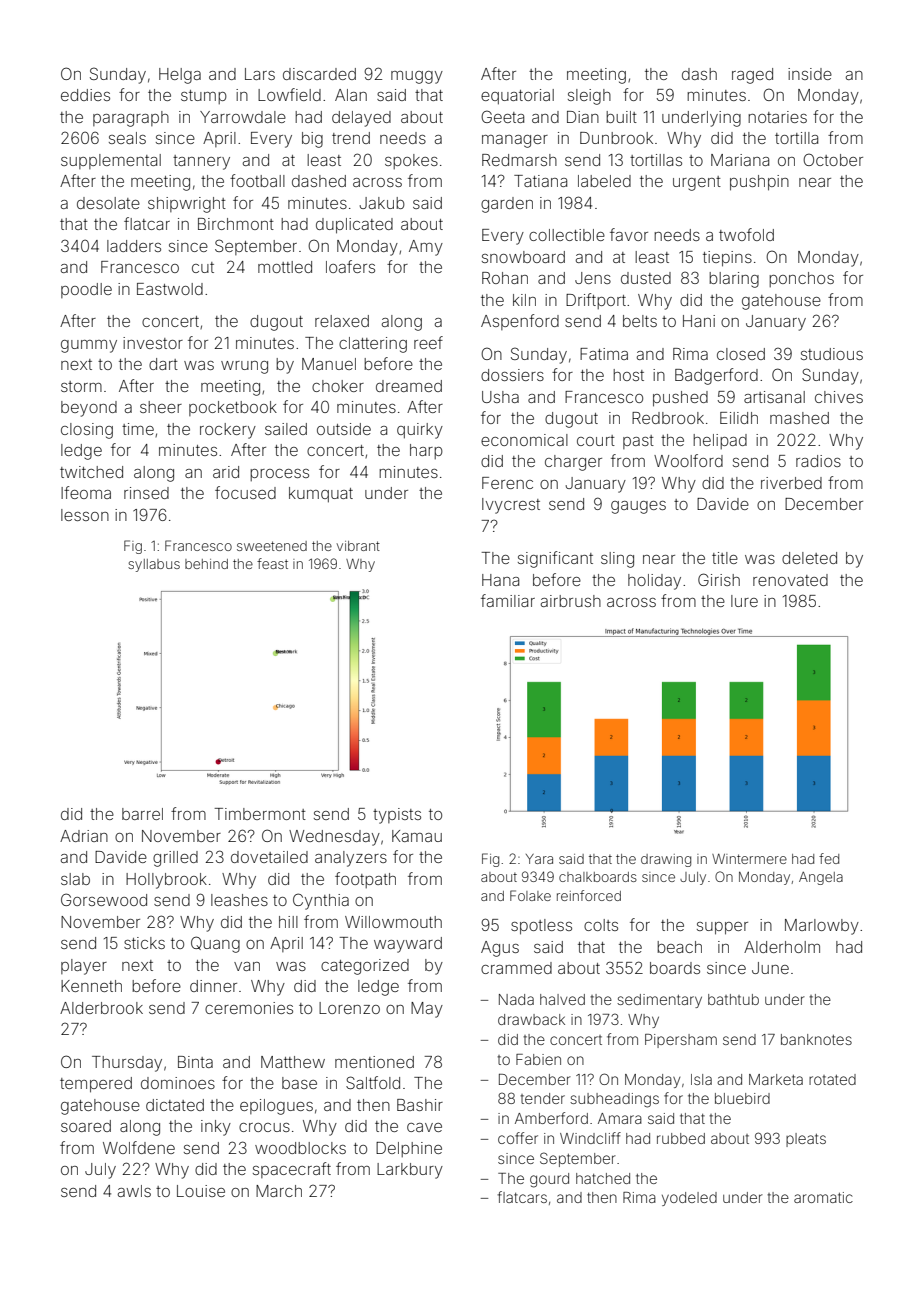 This screenshot has width=924, height=1314. I want to click on shipwright, so click(187, 205).
